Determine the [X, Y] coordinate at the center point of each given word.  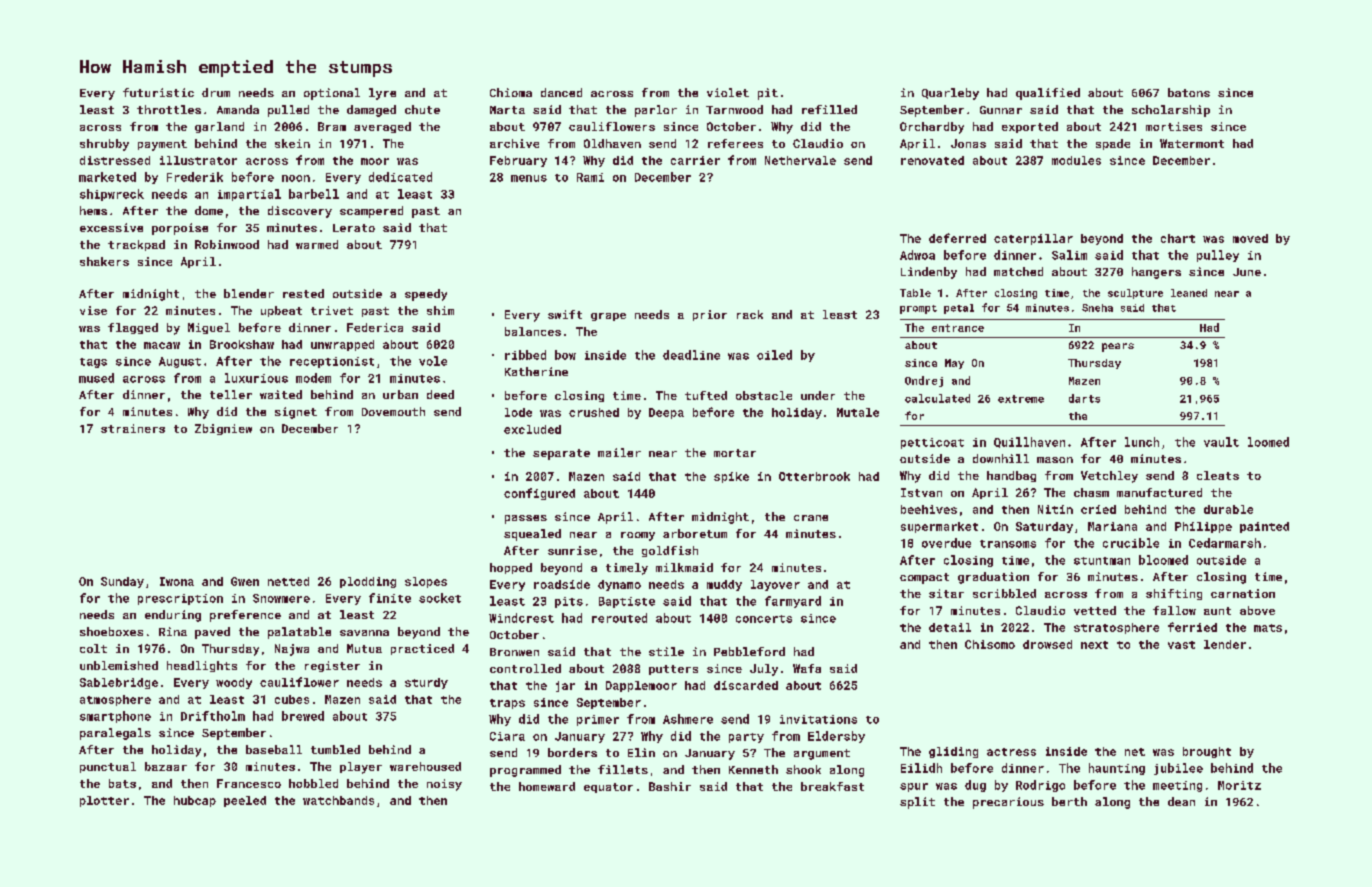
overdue [946, 543]
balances [533, 331]
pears [1118, 347]
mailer [619, 452]
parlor [656, 111]
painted [1264, 527]
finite [390, 598]
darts [1084, 398]
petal [959, 309]
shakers [104, 261]
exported [1030, 127]
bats [122, 783]
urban [400, 394]
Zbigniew [223, 429]
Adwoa [917, 255]
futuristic [158, 92]
